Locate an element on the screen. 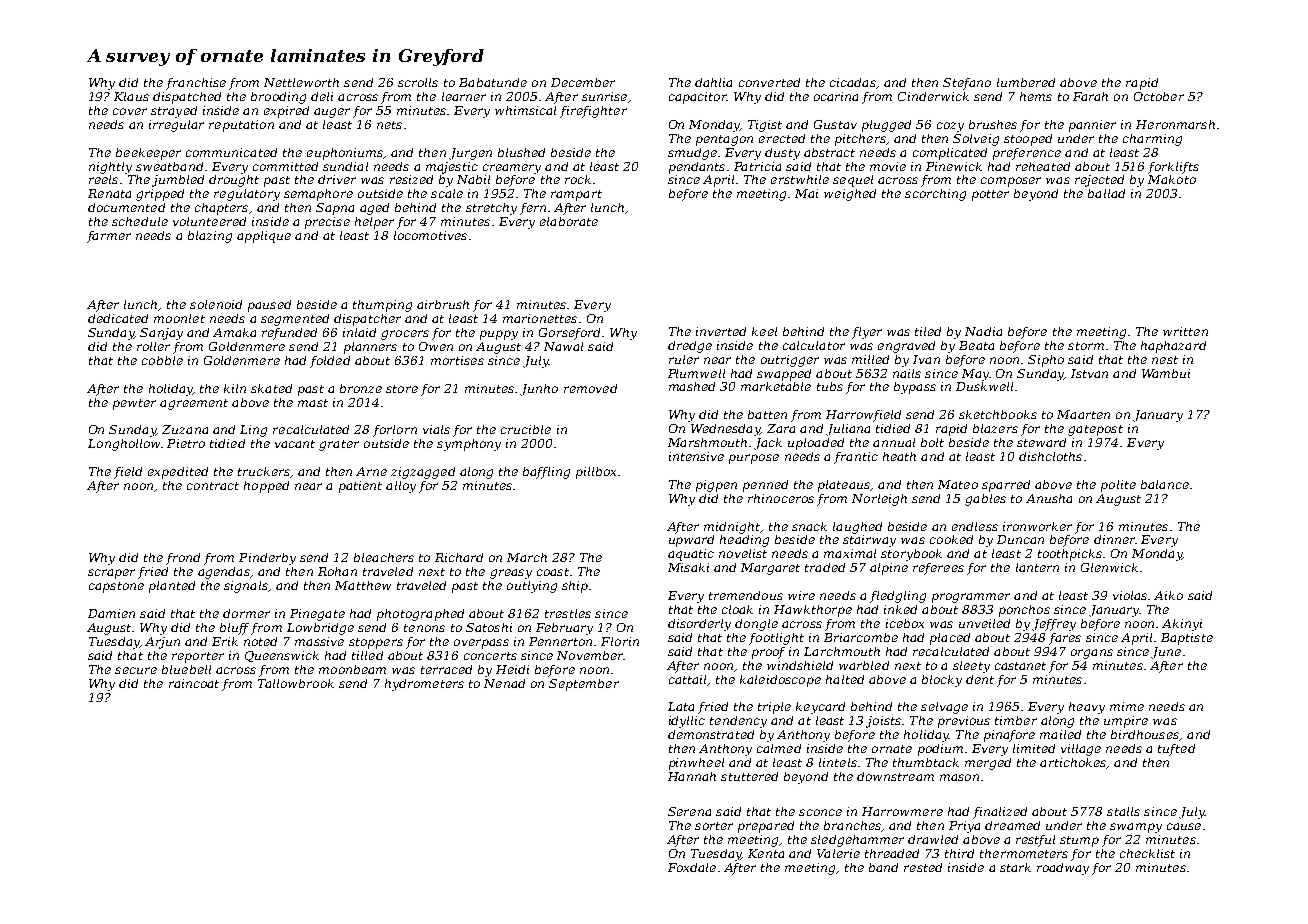 The width and height of the screenshot is (1308, 924). Wednesday is located at coordinates (725, 430).
